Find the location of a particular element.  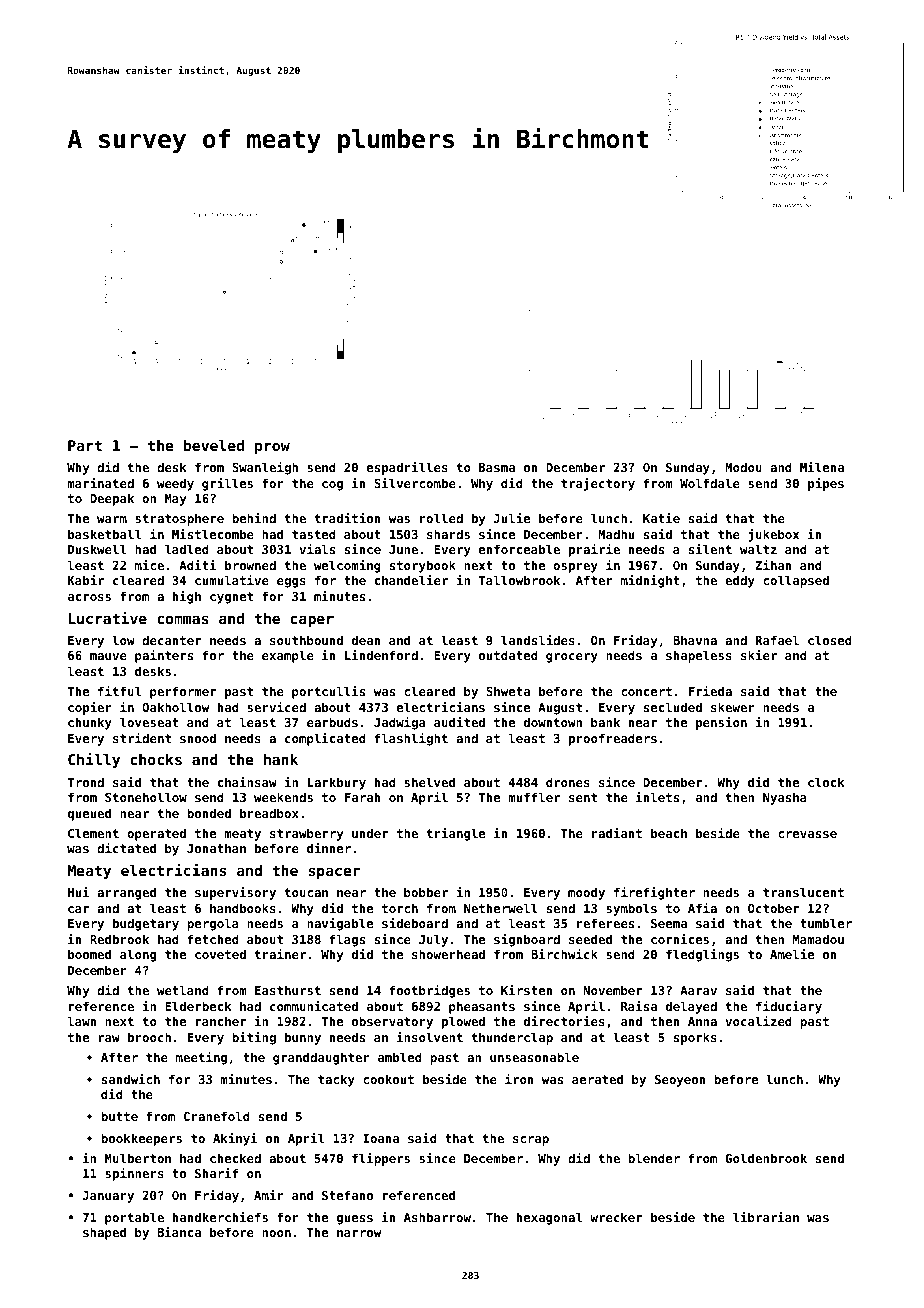

portcullis is located at coordinates (328, 692).
